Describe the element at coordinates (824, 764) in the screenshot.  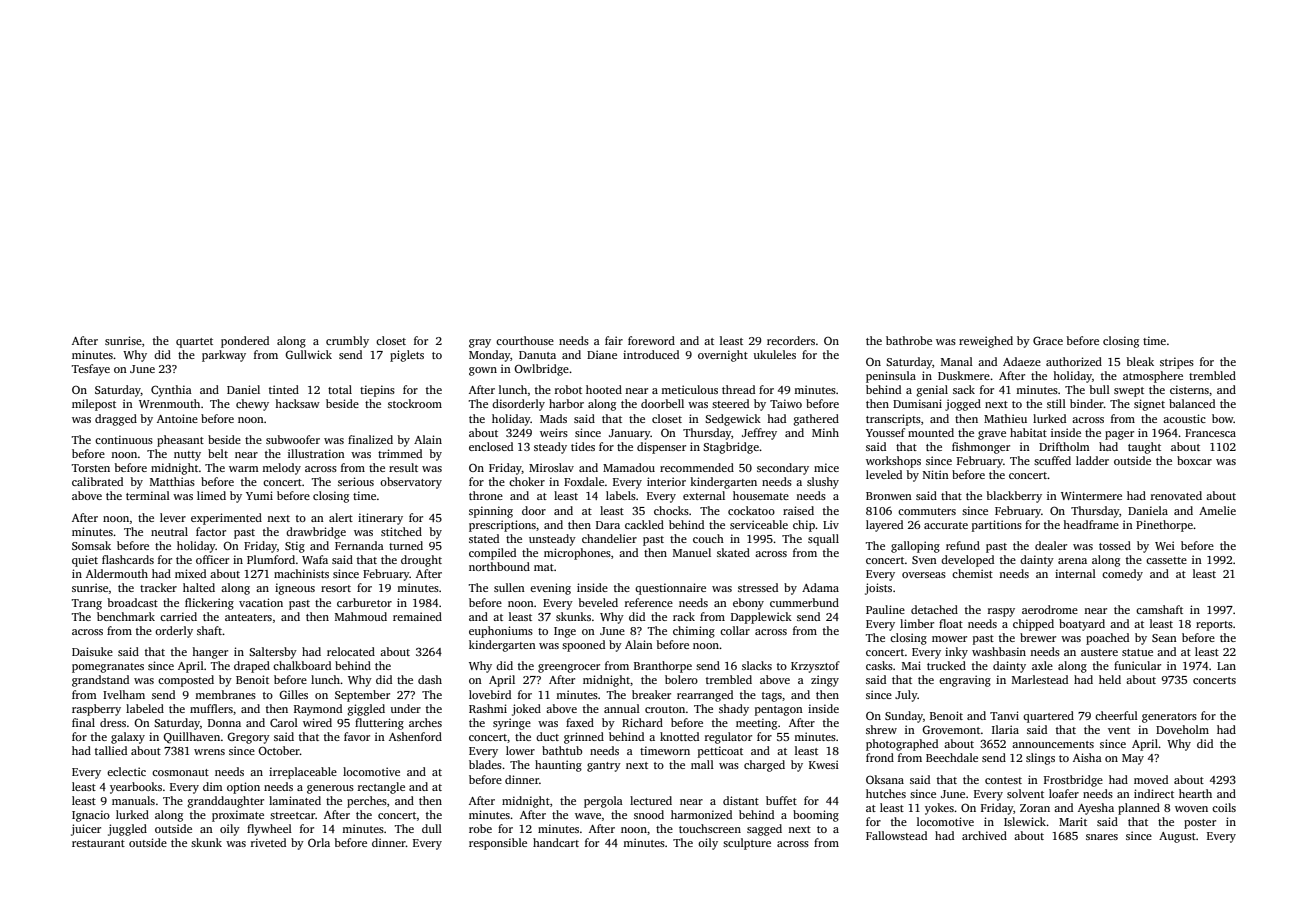
I see `Kwesi` at that location.
